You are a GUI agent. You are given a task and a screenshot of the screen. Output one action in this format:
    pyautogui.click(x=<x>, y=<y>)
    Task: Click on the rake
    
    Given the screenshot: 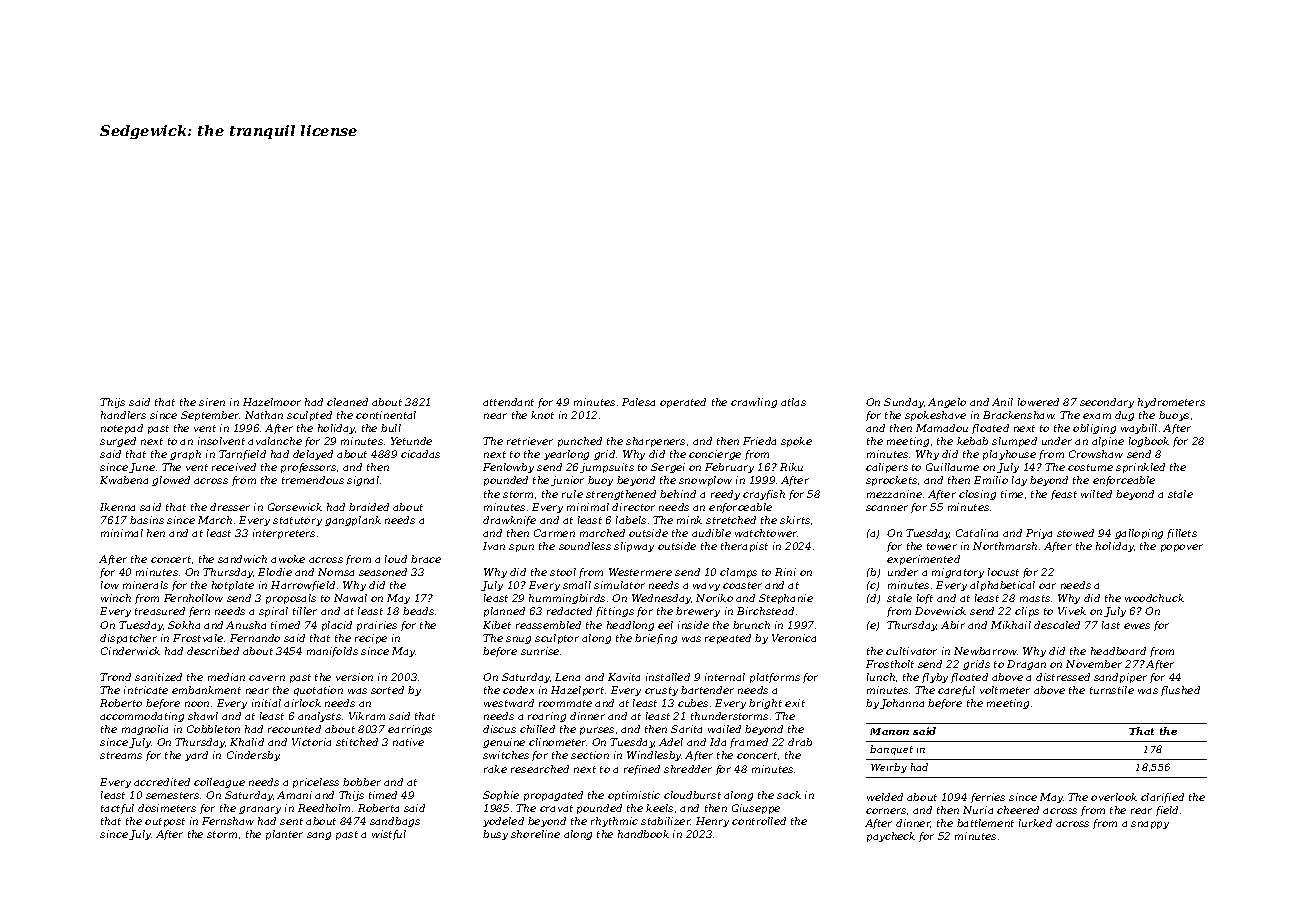 What is the action you would take?
    pyautogui.click(x=495, y=769)
